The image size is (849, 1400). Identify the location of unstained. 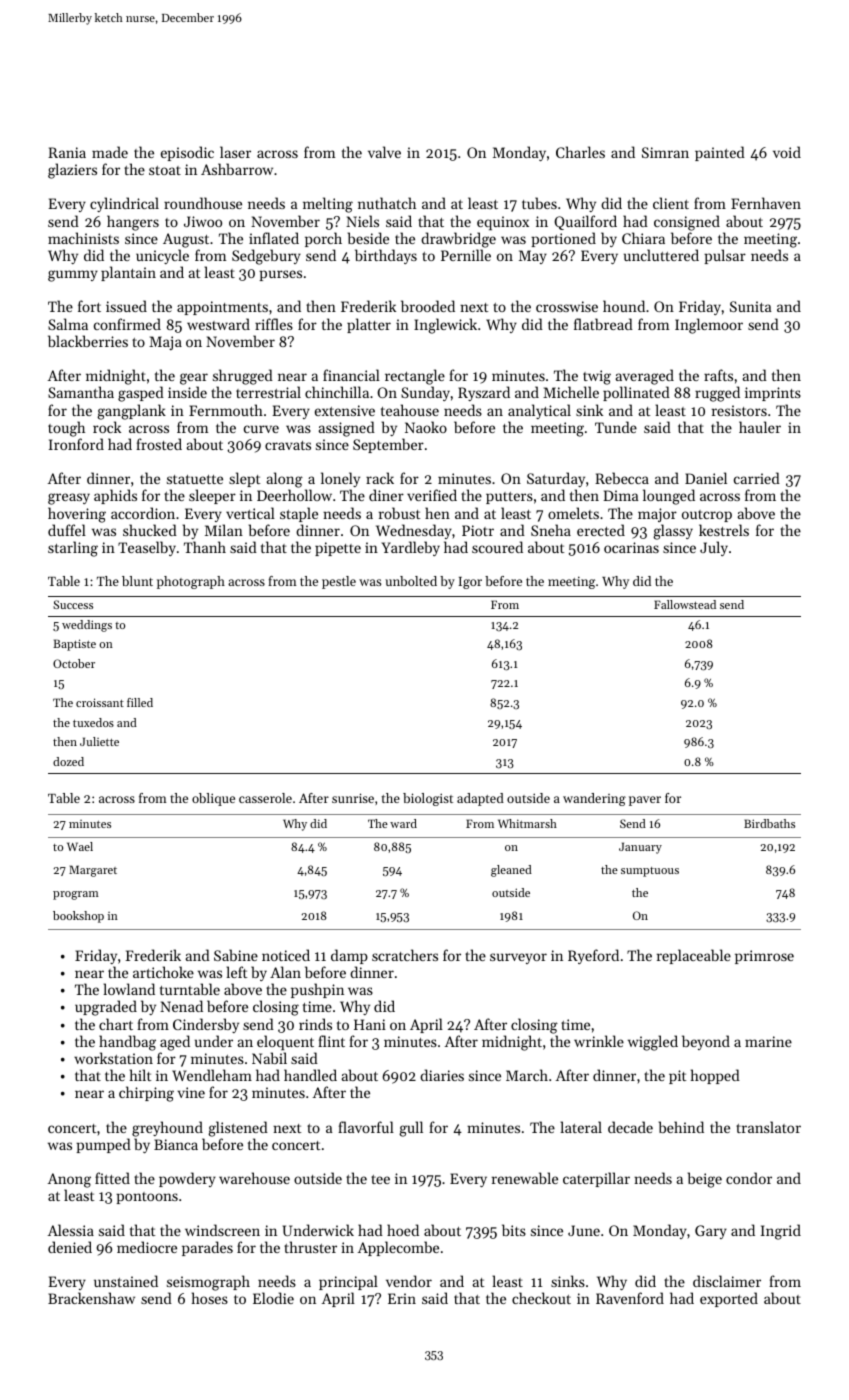
(126, 1281).
